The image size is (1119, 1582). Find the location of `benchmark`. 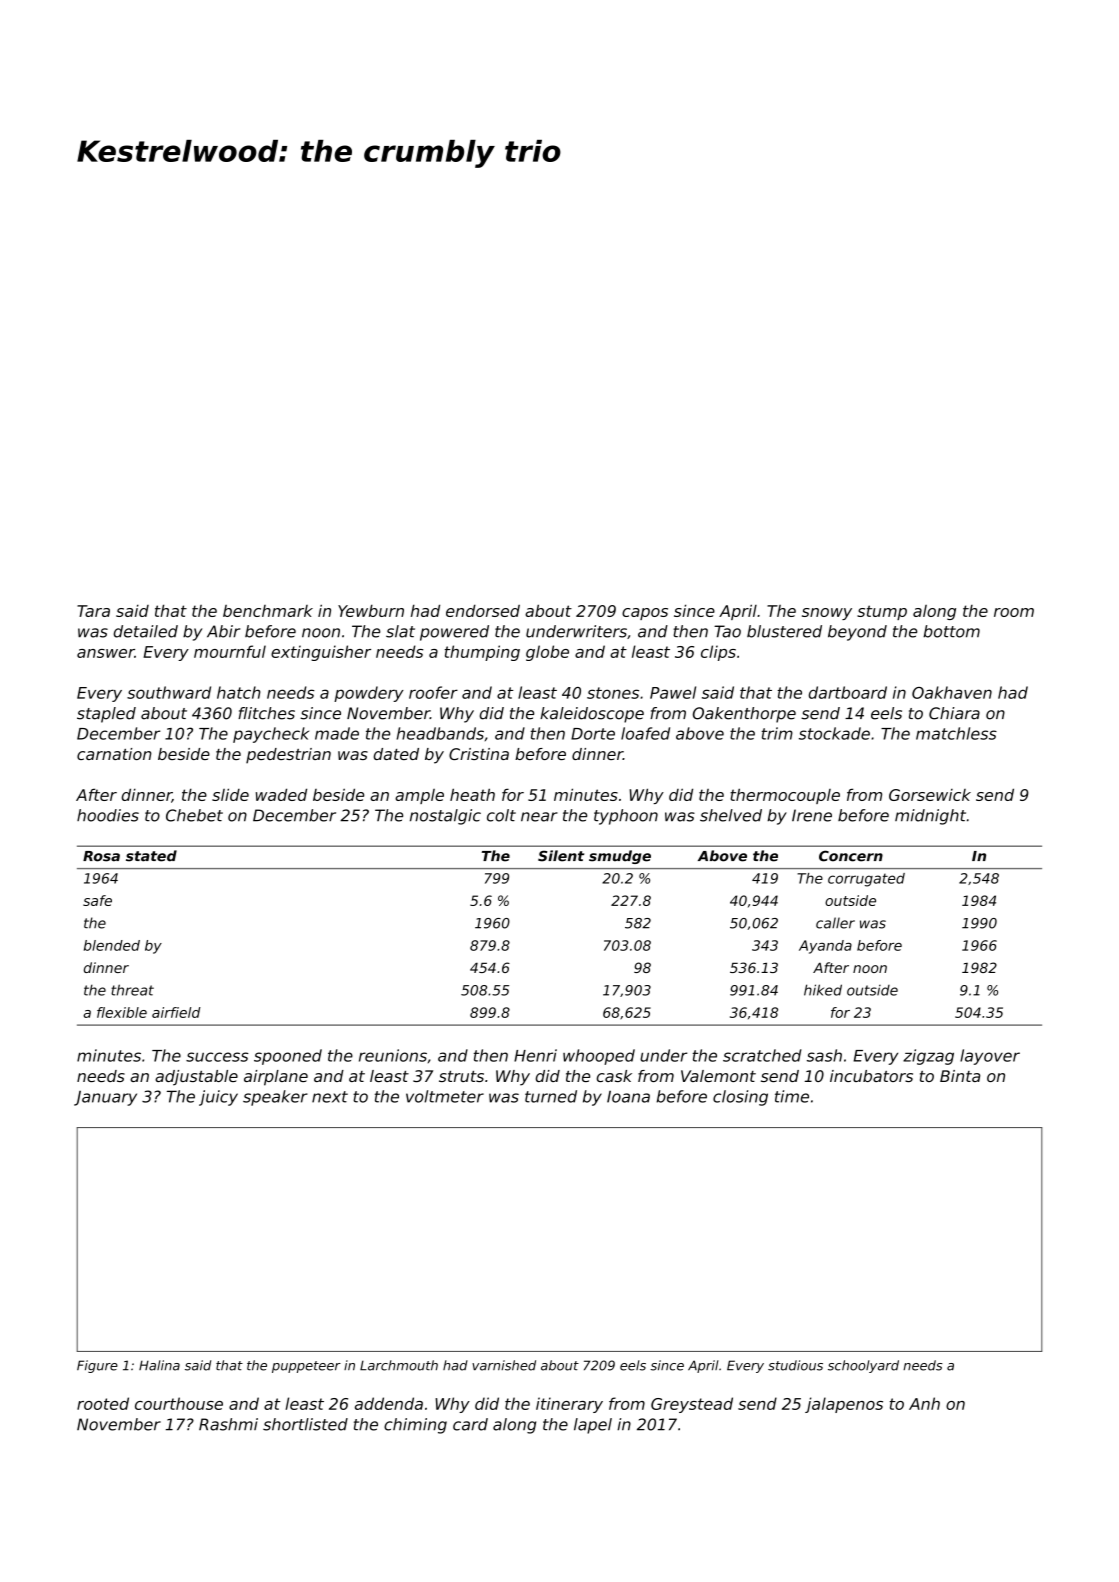

benchmark is located at coordinates (268, 611).
